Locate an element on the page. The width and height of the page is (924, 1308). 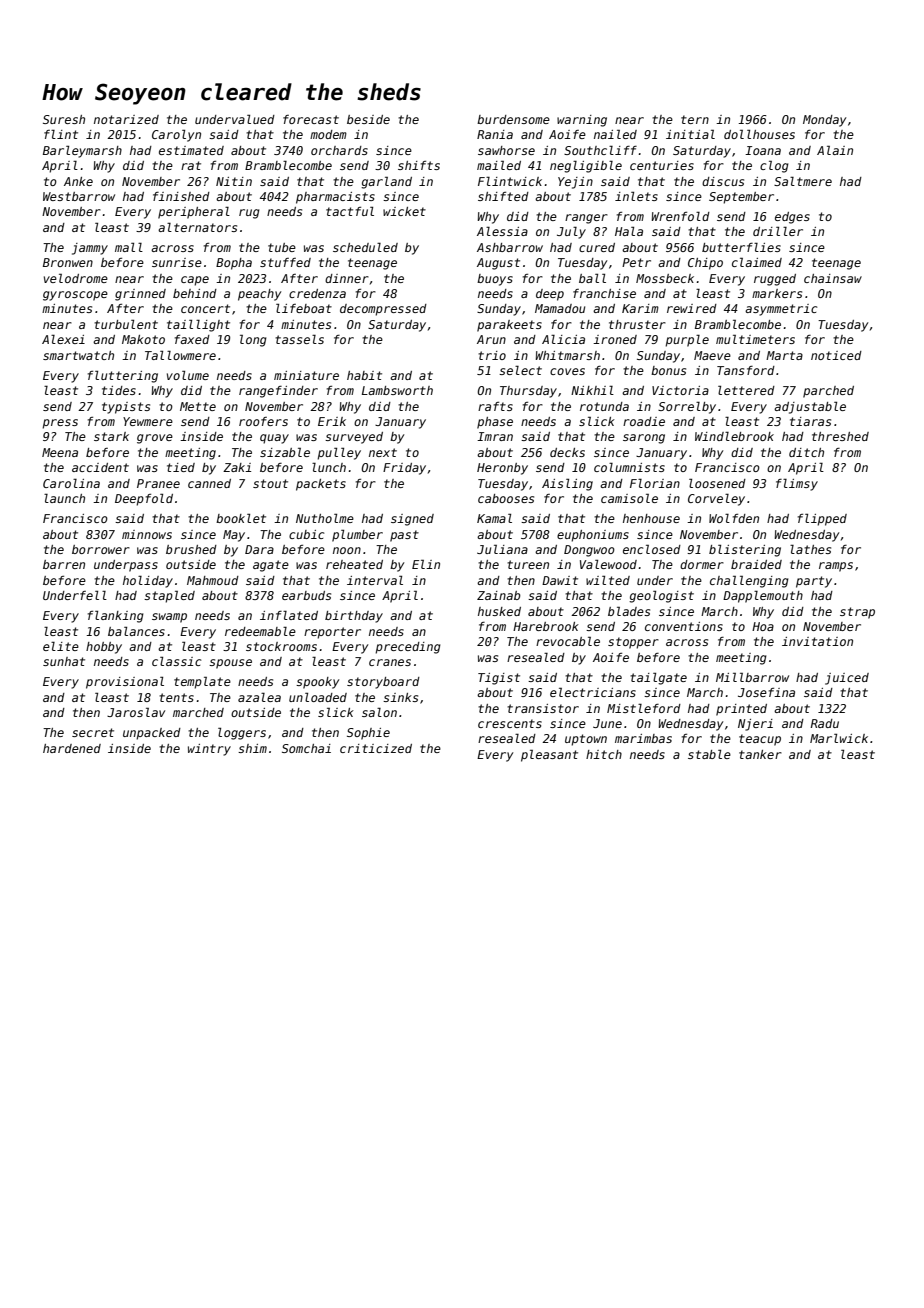
braided is located at coordinates (756, 564).
